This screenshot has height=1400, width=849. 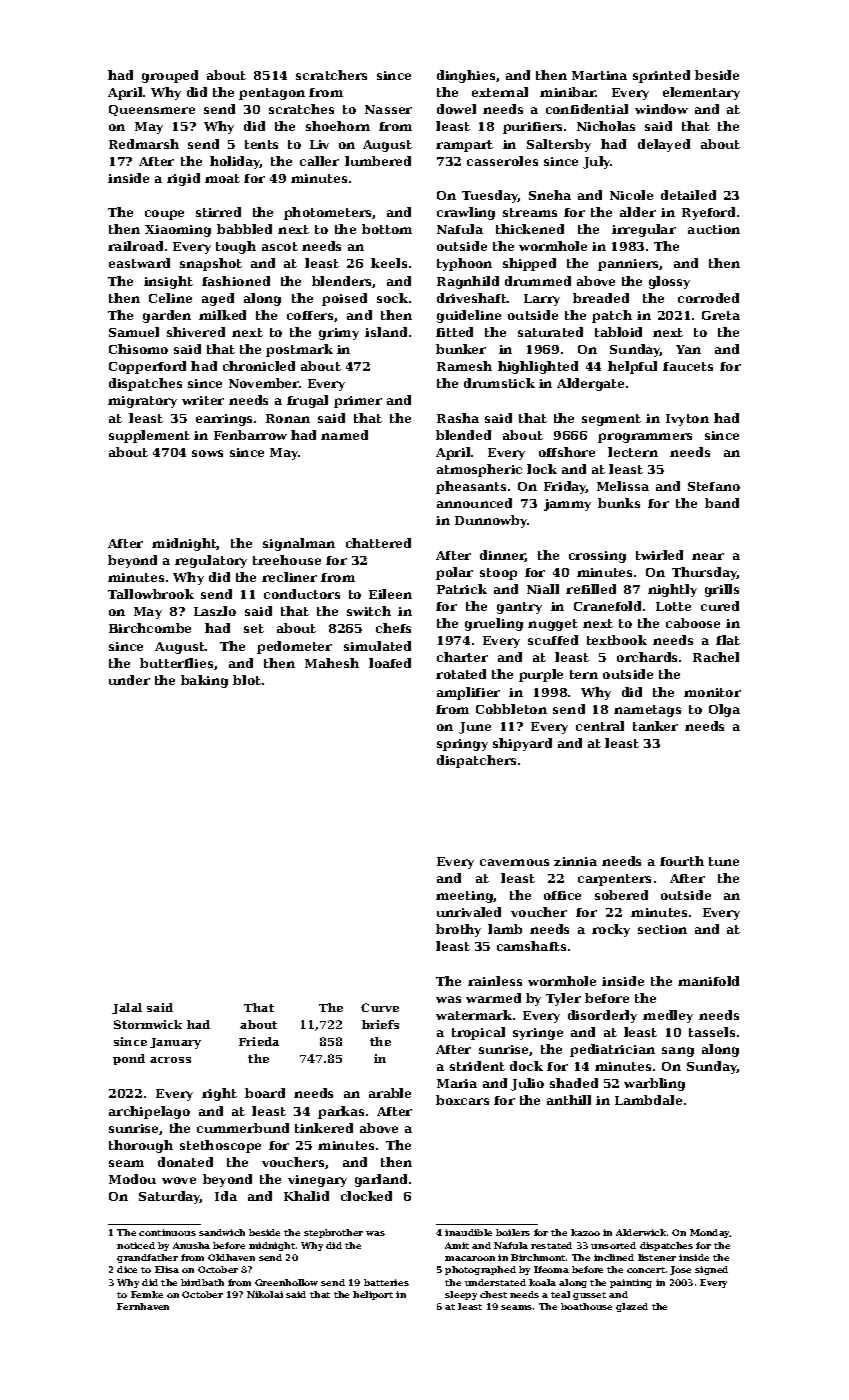 I want to click on orchards, so click(x=647, y=657).
